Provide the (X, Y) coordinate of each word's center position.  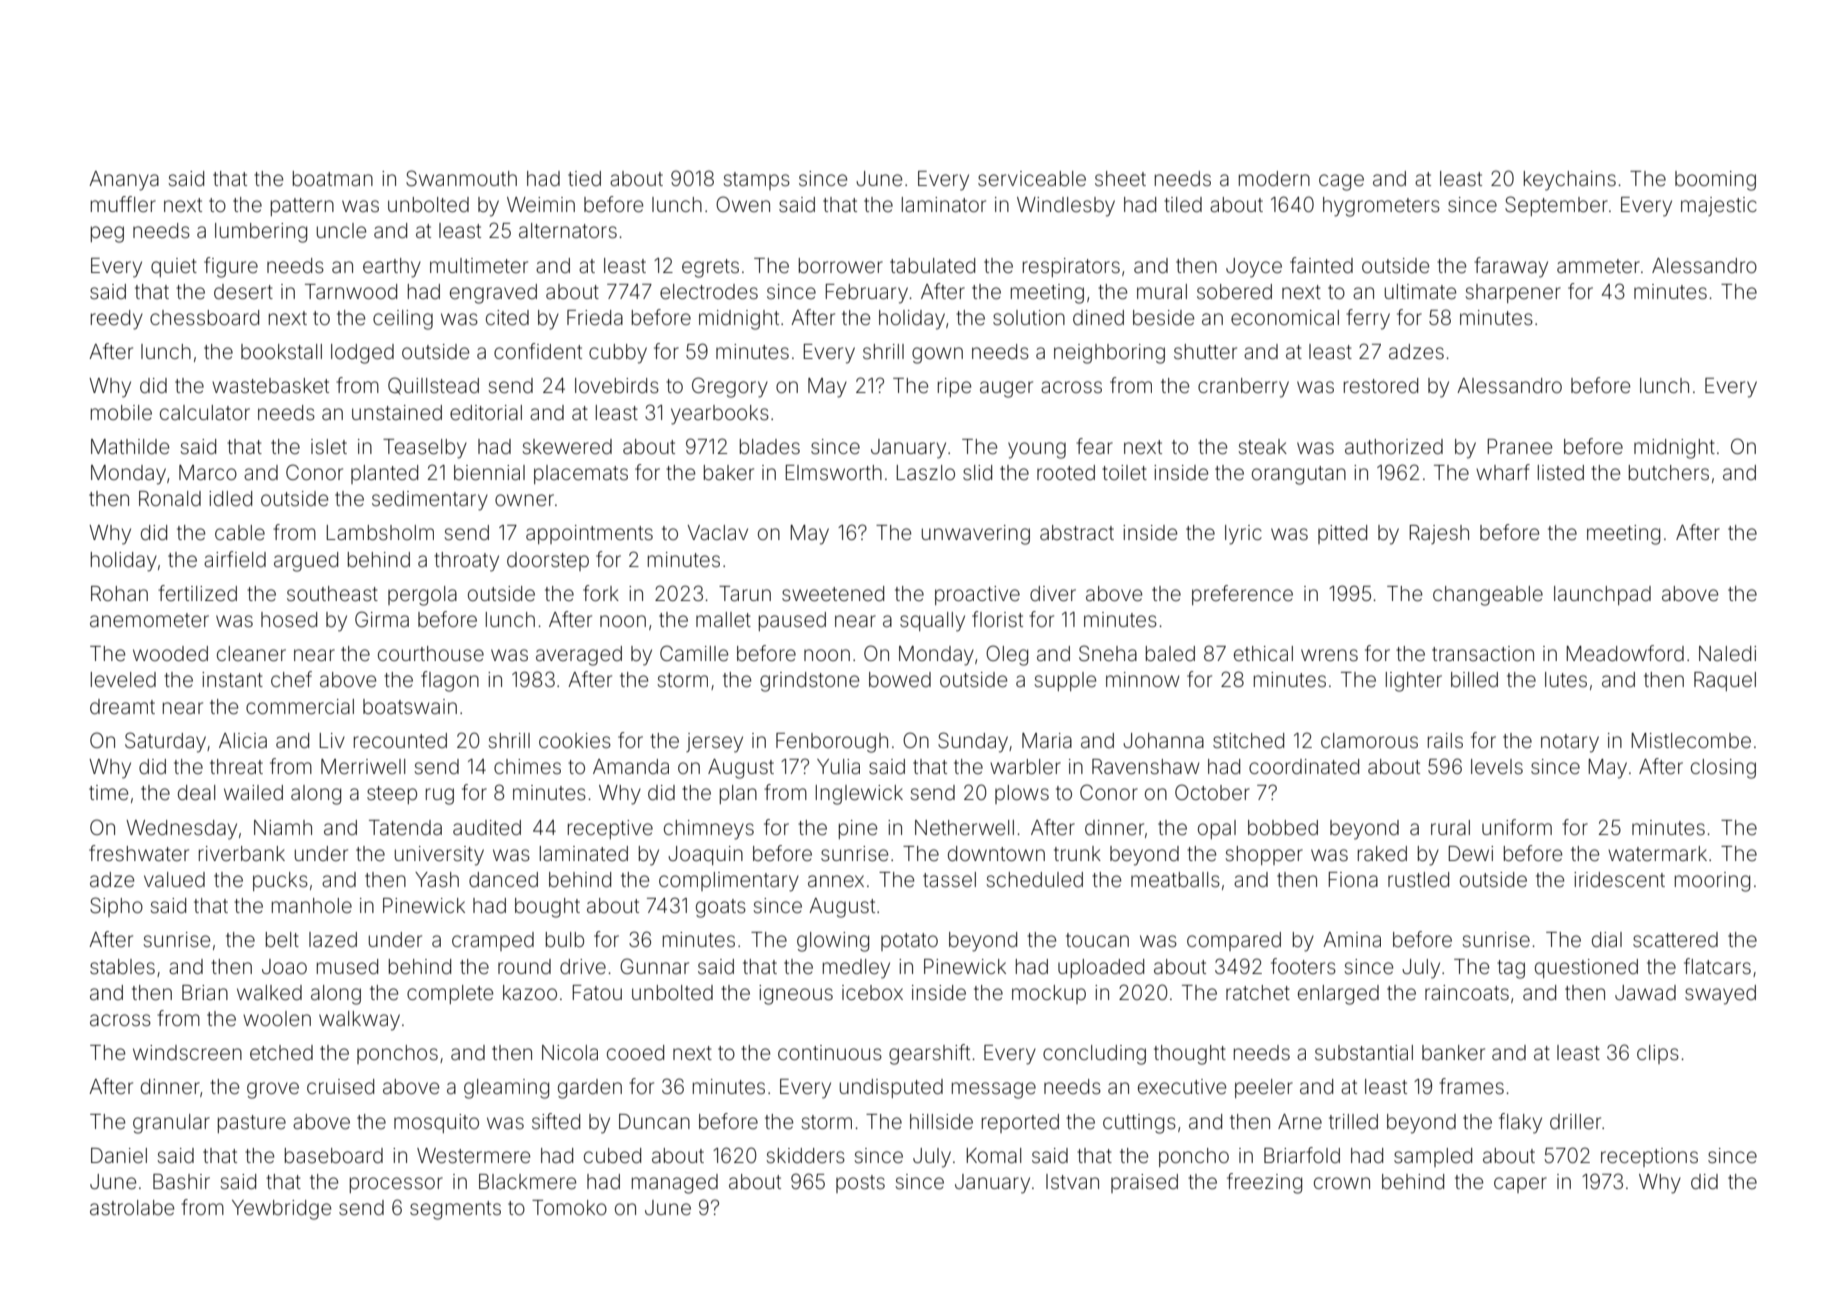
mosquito (436, 1123)
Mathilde (130, 447)
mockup (1049, 994)
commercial (300, 706)
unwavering (976, 535)
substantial (1364, 1052)
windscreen (187, 1053)
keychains (1570, 181)
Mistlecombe (1691, 740)
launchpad (1602, 595)
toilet (1124, 473)
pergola (422, 596)
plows (1022, 794)
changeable (1488, 596)
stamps (757, 181)
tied (584, 179)
